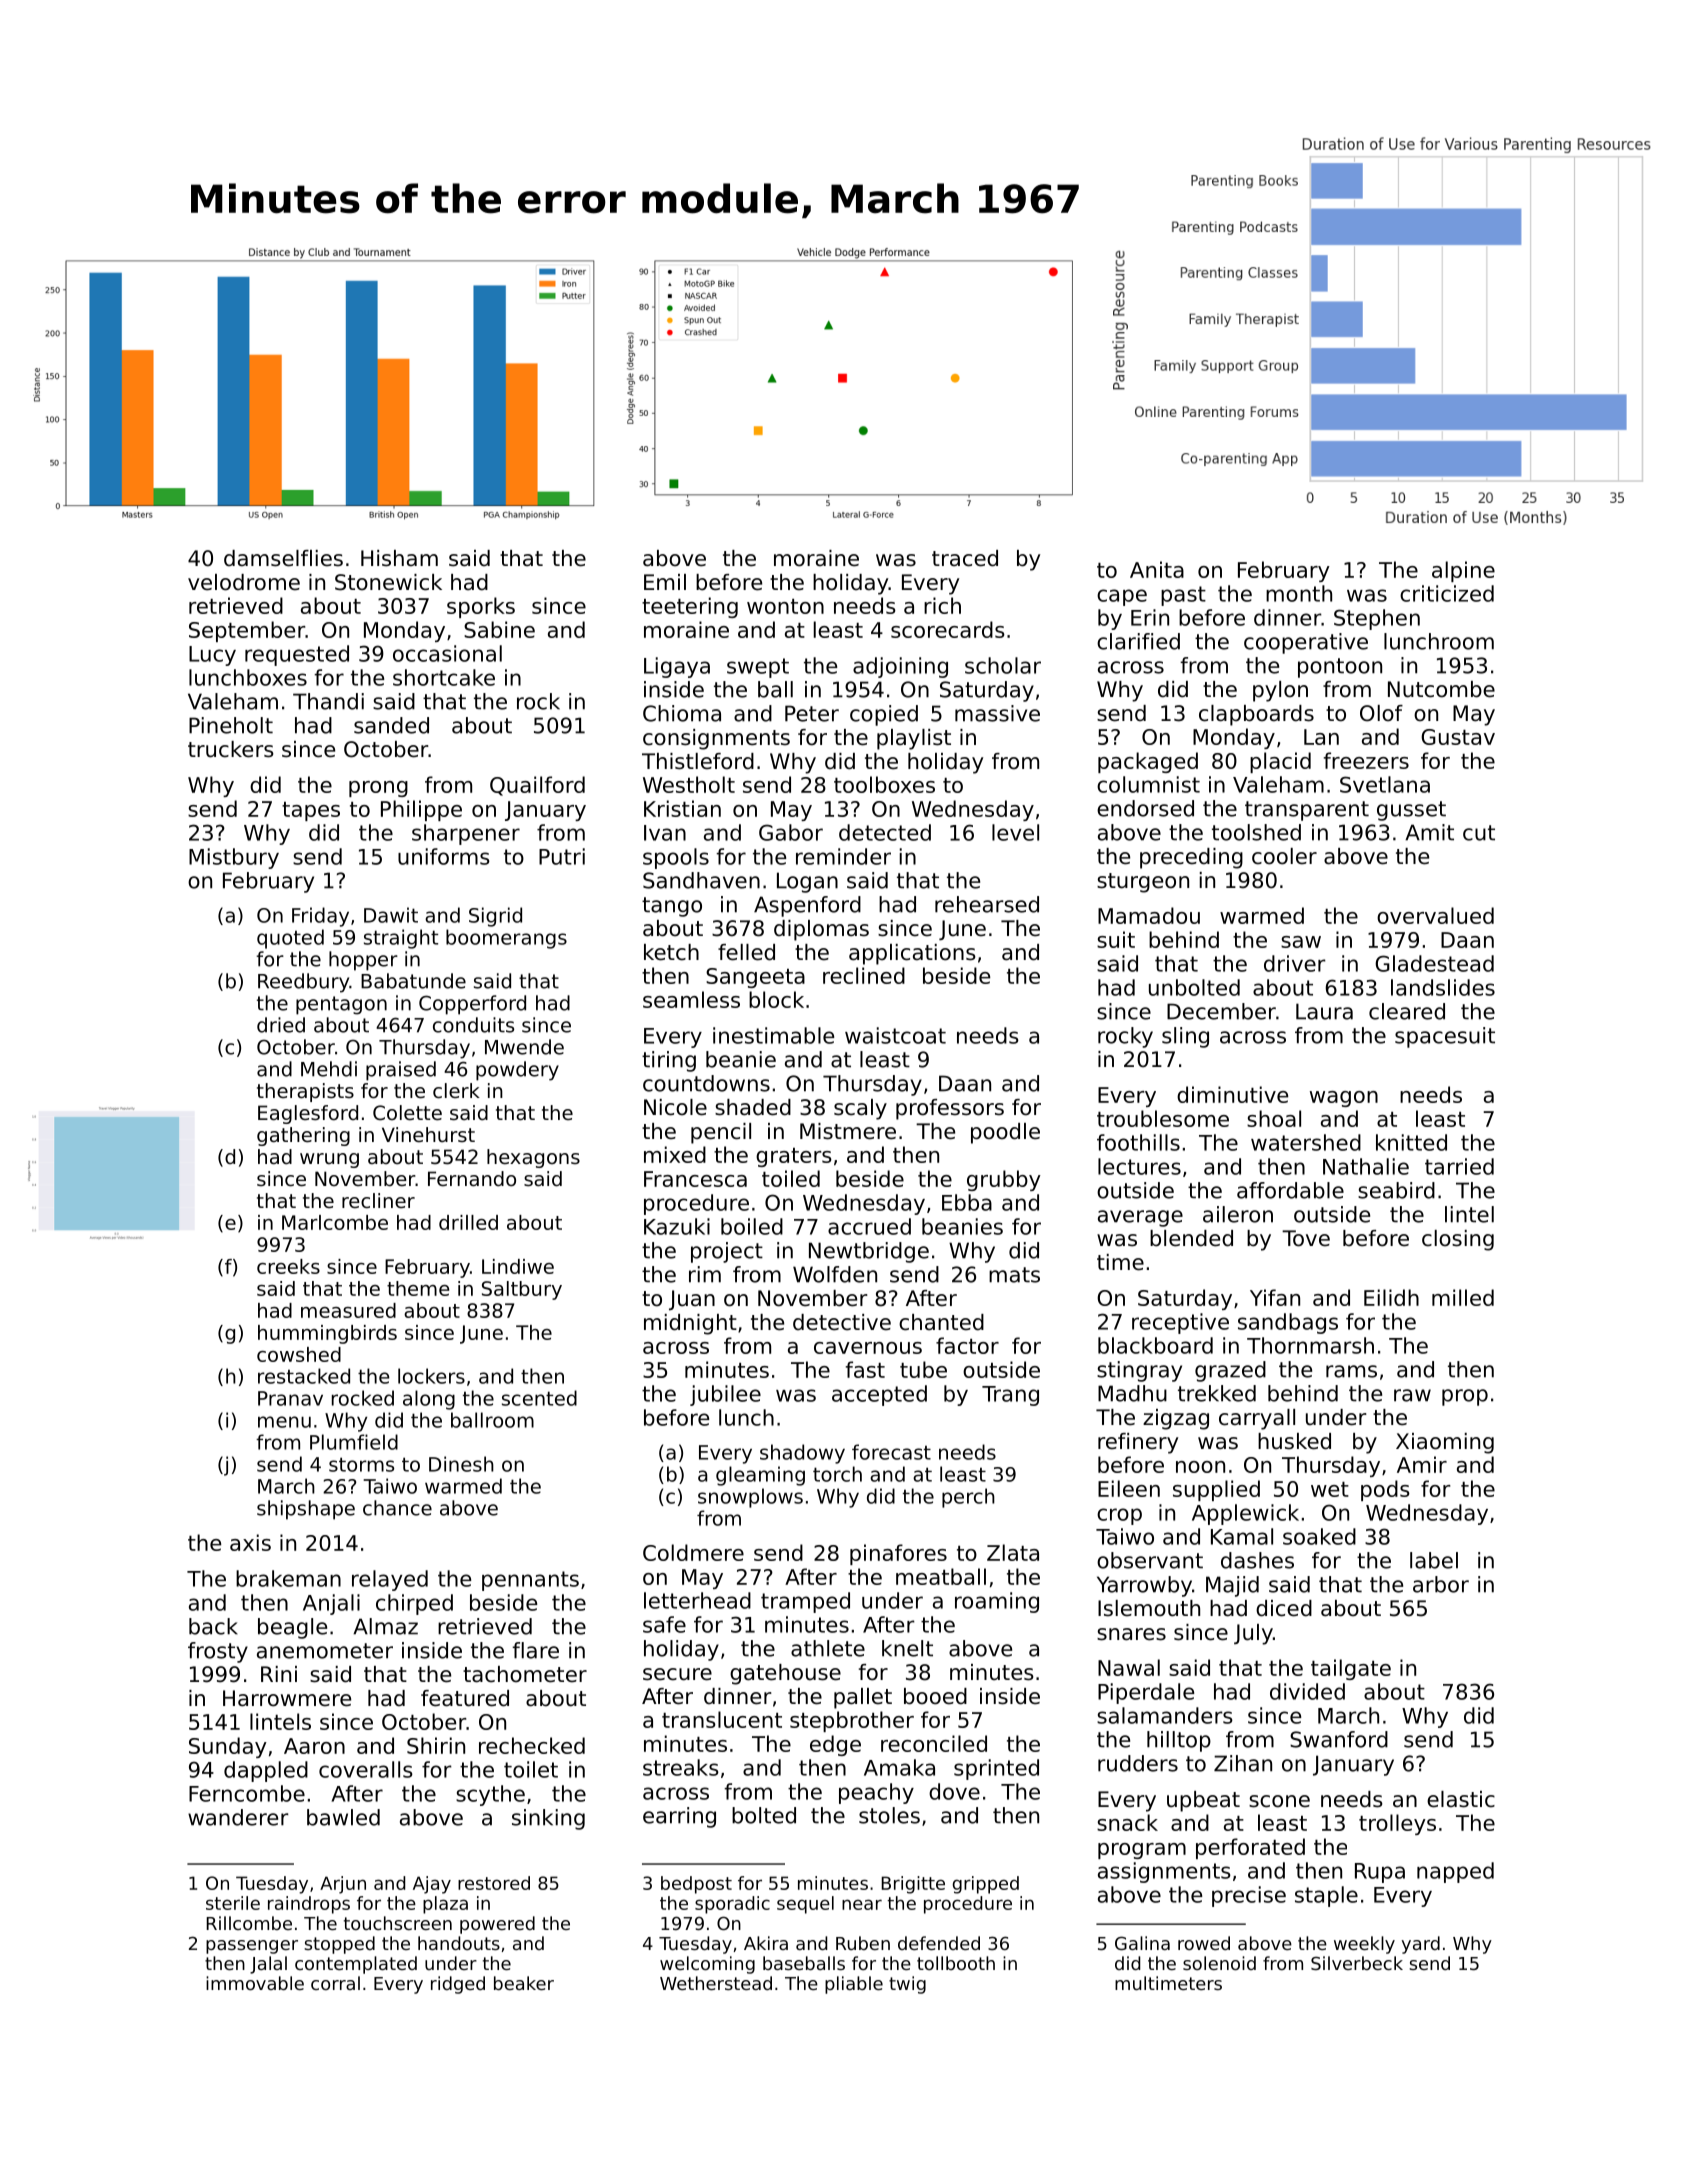 The height and width of the page is (2178, 1683). I want to click on theme, so click(418, 1288).
